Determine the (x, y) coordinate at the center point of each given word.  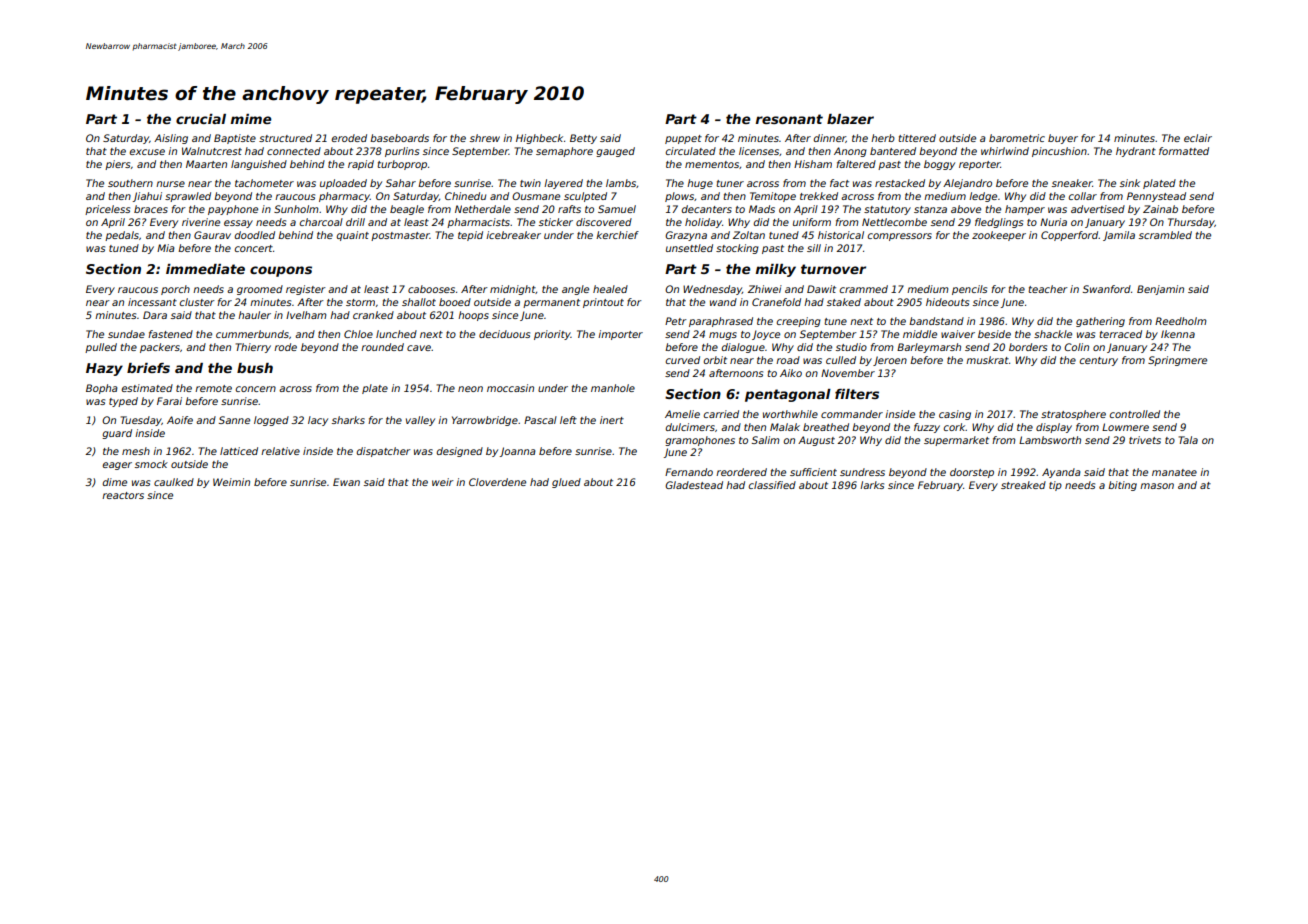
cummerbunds (252, 334)
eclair (1198, 138)
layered (563, 184)
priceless (107, 210)
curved (683, 360)
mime (251, 119)
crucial (201, 119)
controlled (1135, 414)
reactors (123, 495)
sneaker (1072, 183)
